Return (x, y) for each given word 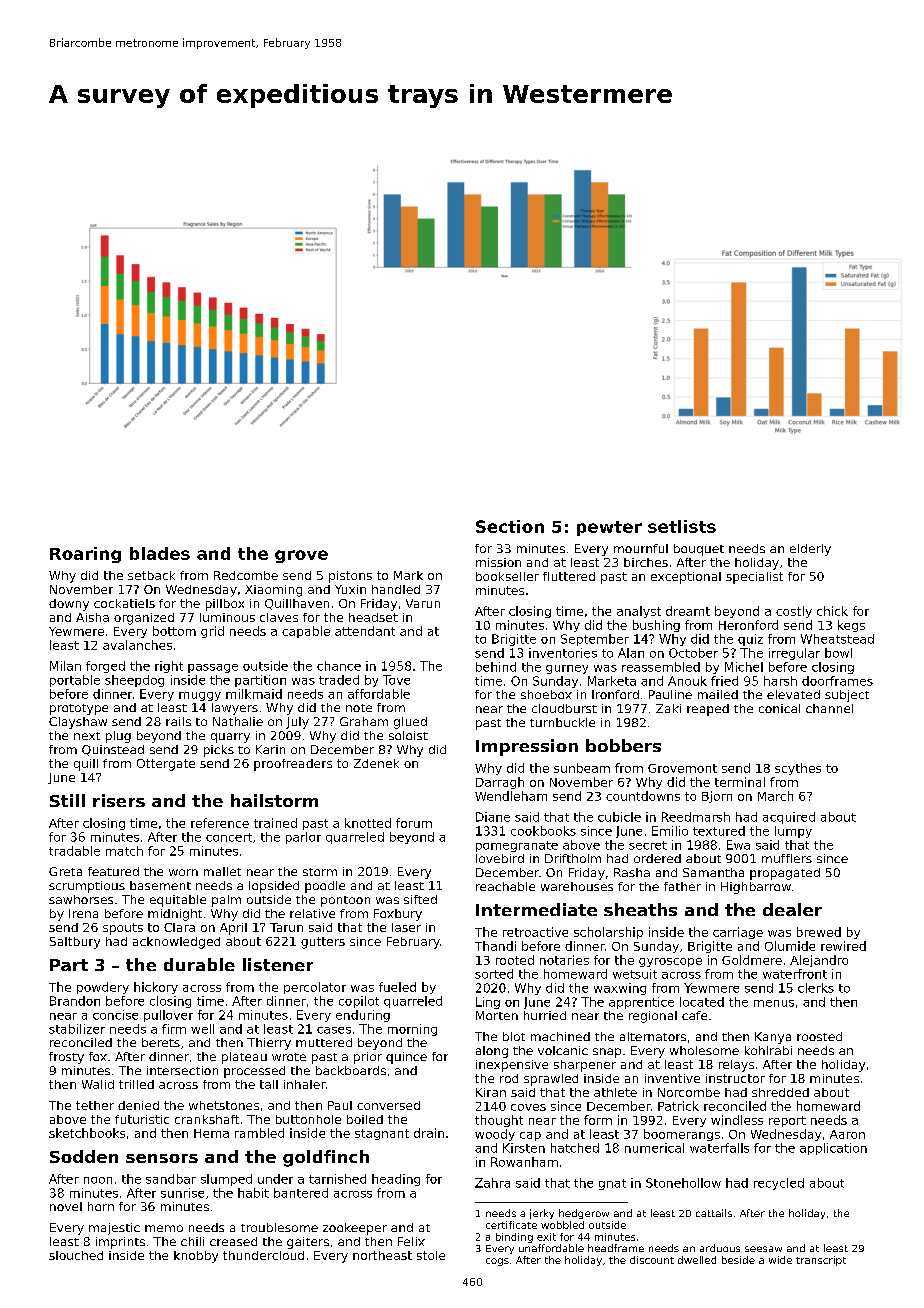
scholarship (608, 933)
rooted (515, 960)
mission (498, 562)
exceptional (686, 578)
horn (101, 1206)
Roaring (85, 555)
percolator (315, 988)
